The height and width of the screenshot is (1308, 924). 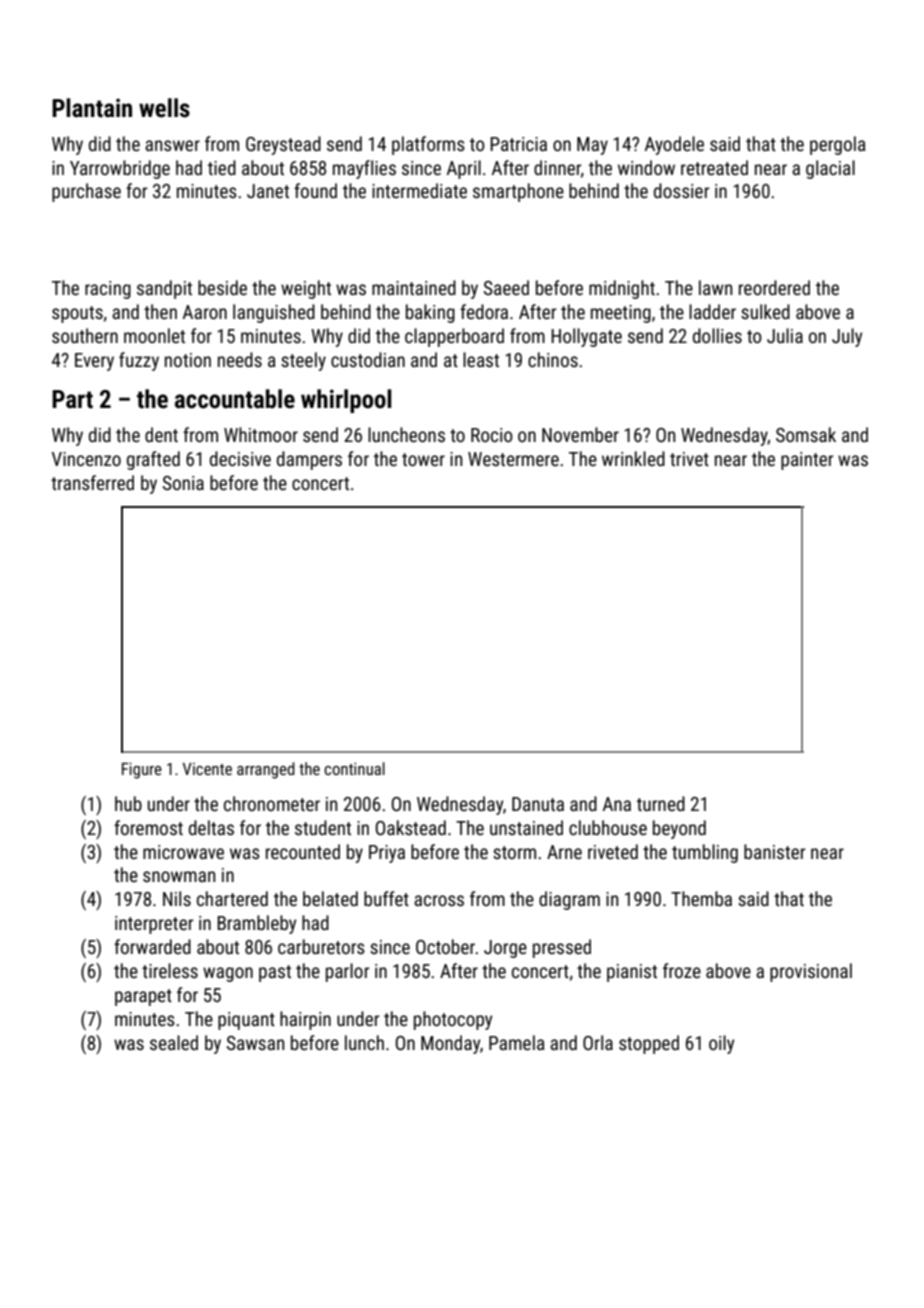 What do you see at coordinates (183, 483) in the screenshot?
I see `Sonia` at bounding box center [183, 483].
